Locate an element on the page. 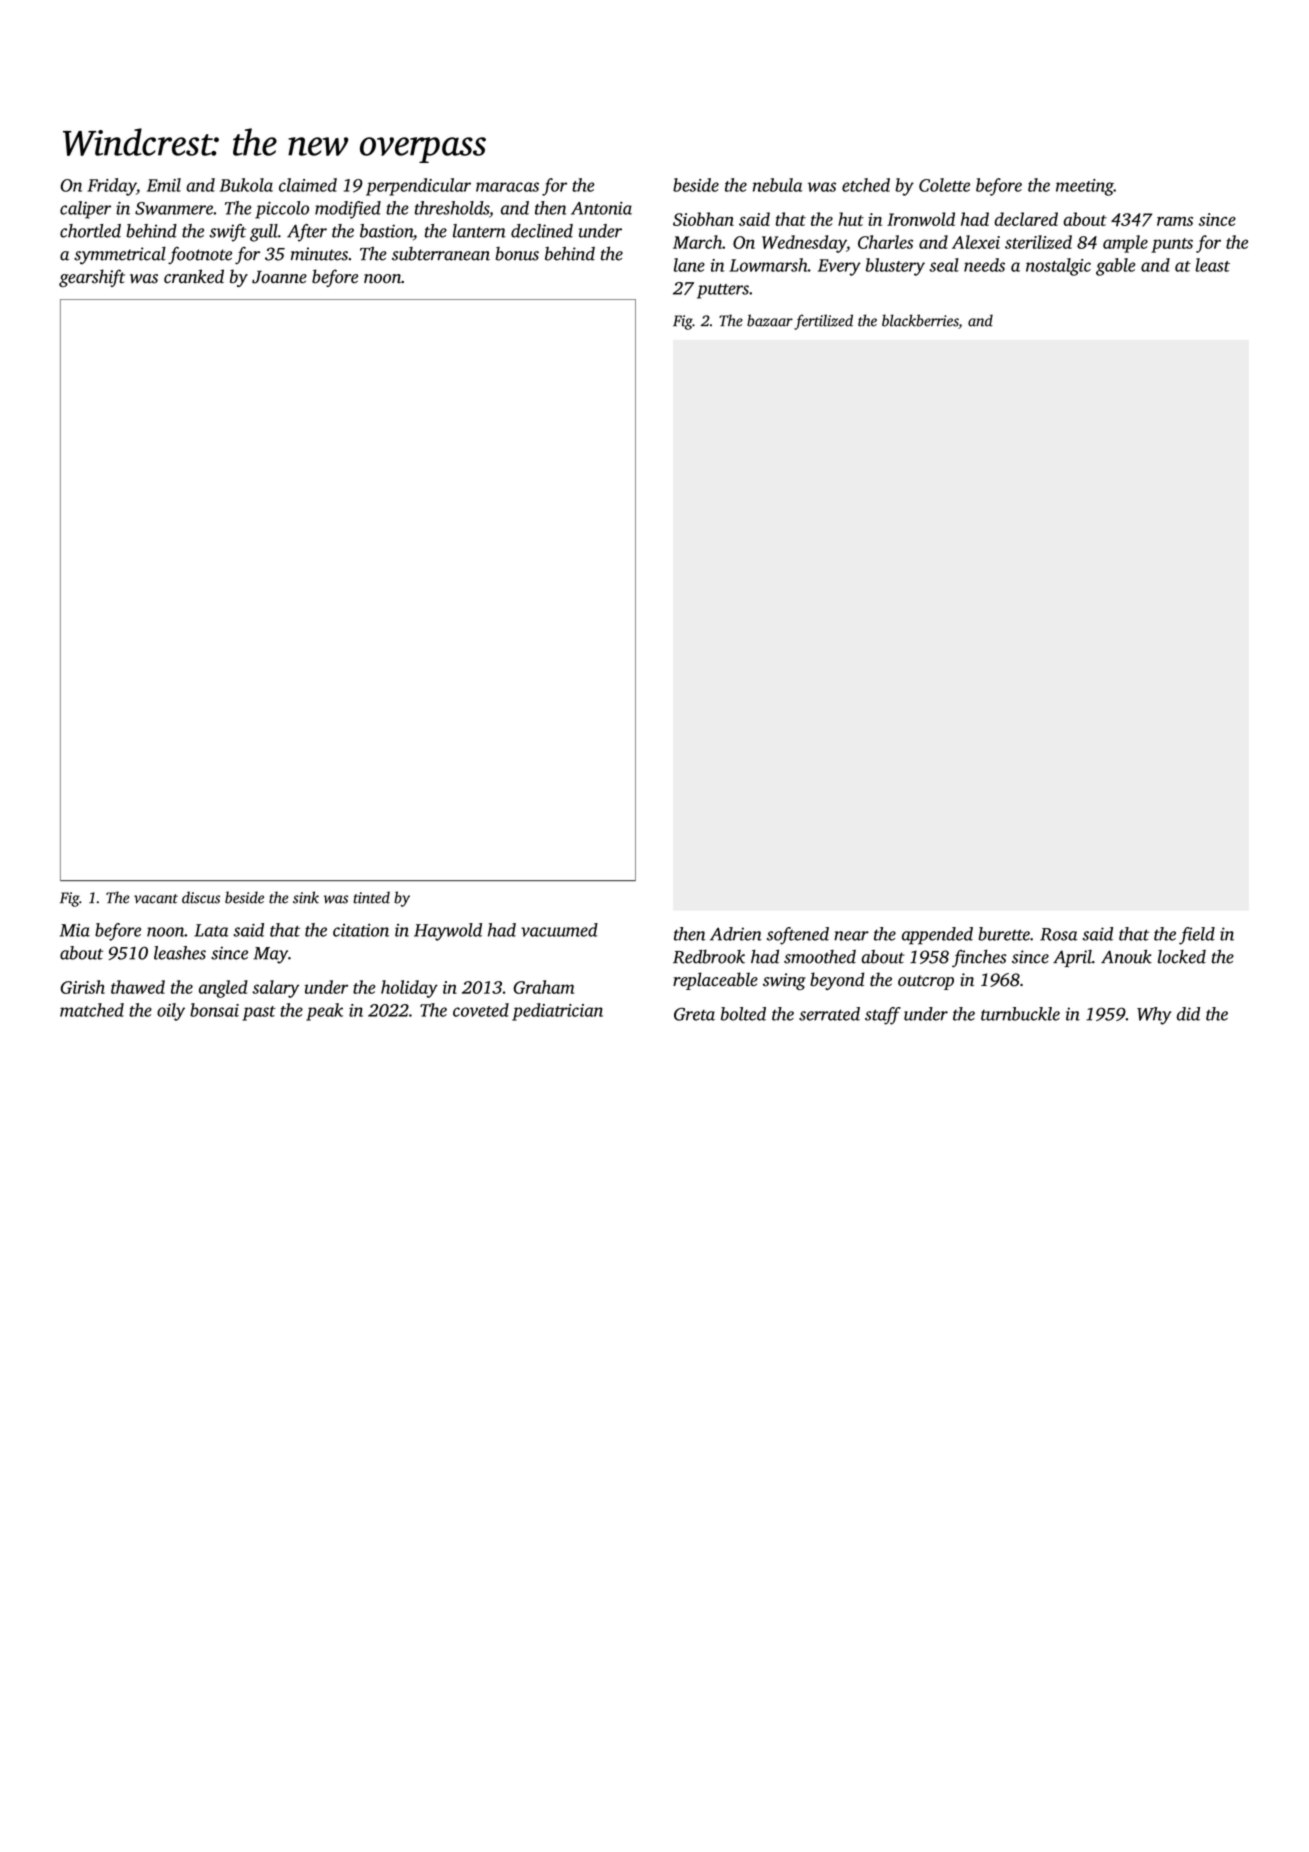 The image size is (1309, 1852). Lowmarsh is located at coordinates (768, 265).
